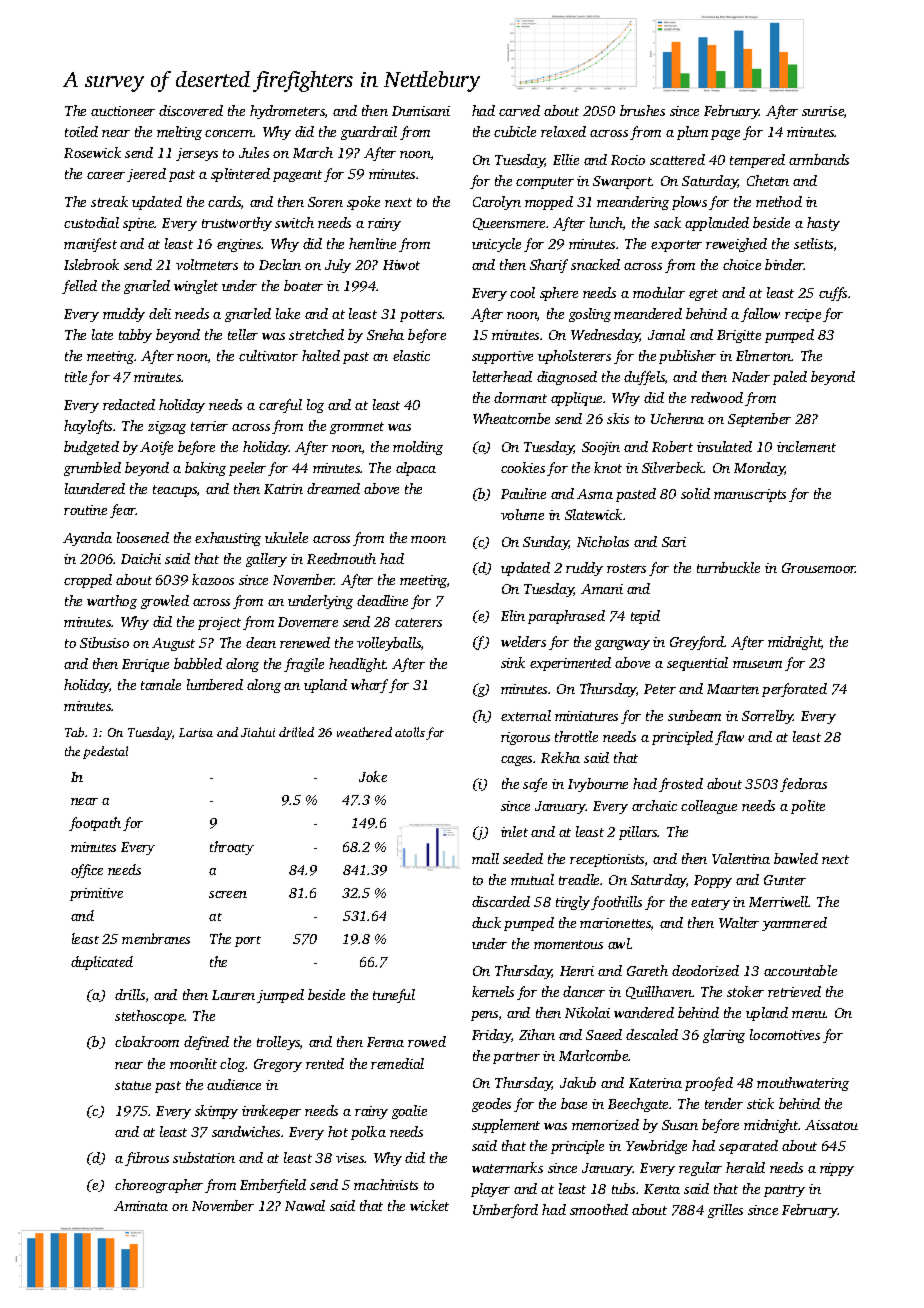  Describe the element at coordinates (141, 1206) in the page. I see `Aminata` at that location.
